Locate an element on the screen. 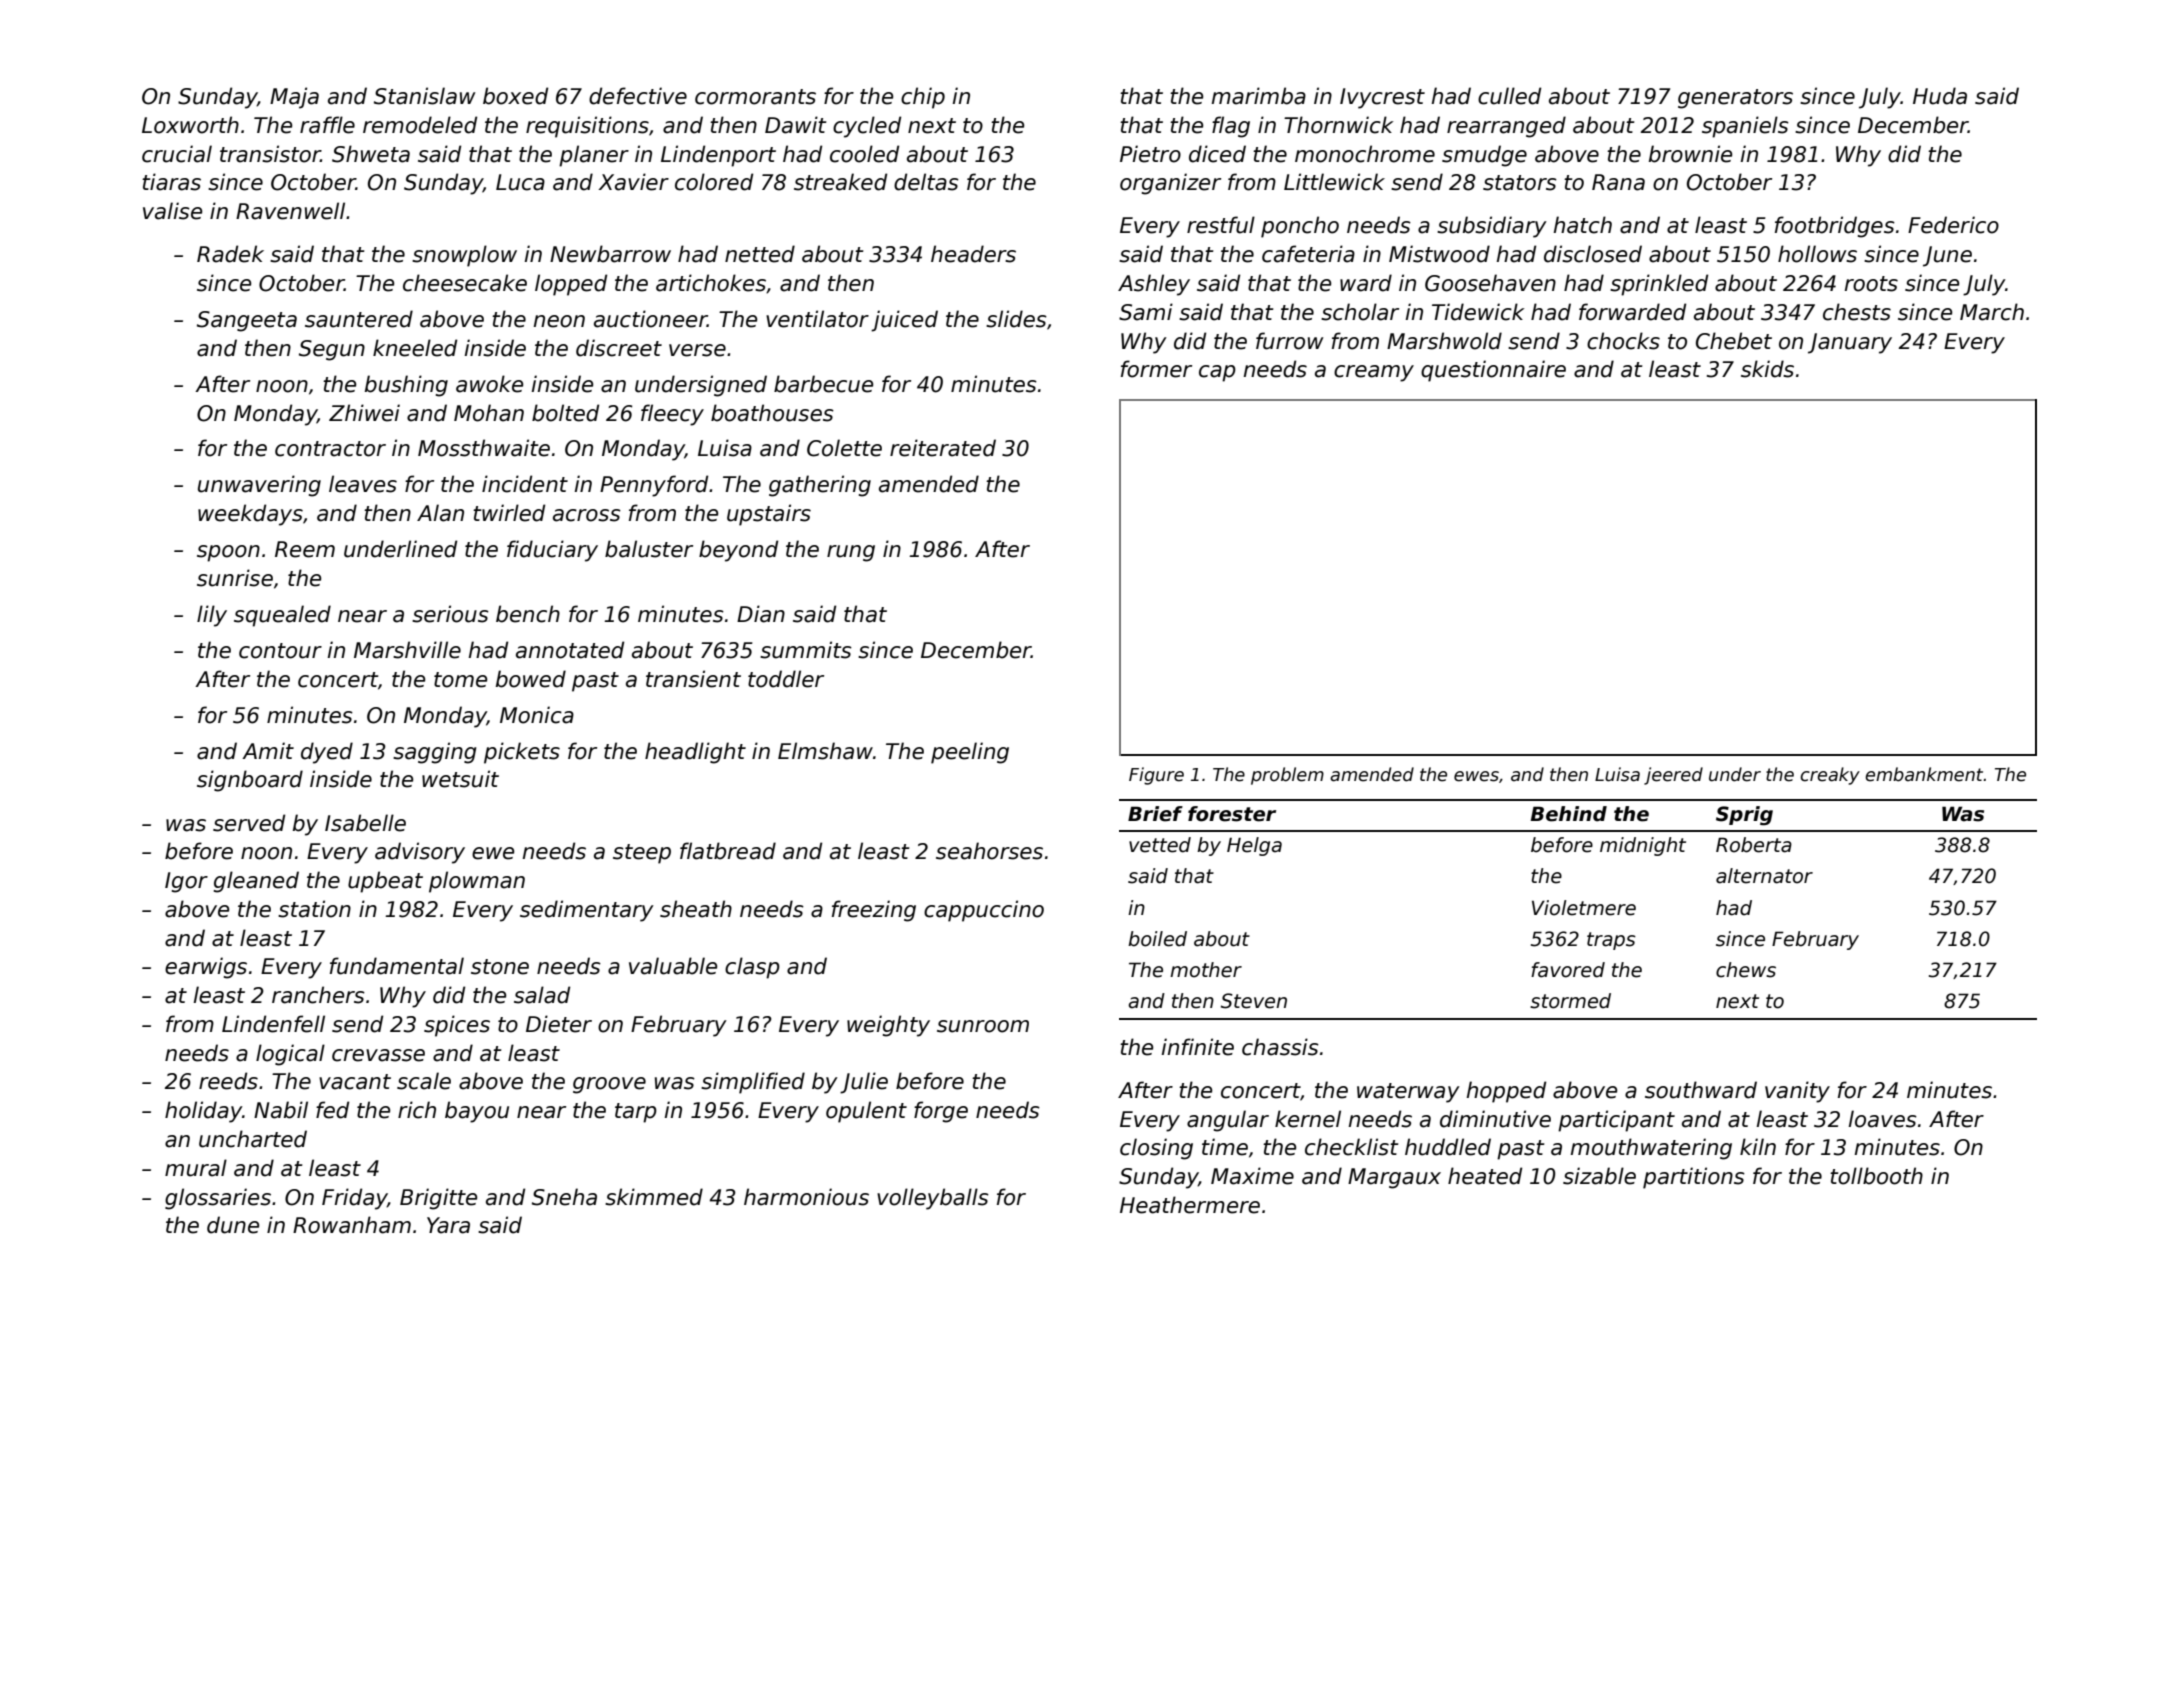 The image size is (2178, 1683). sagging is located at coordinates (434, 753).
